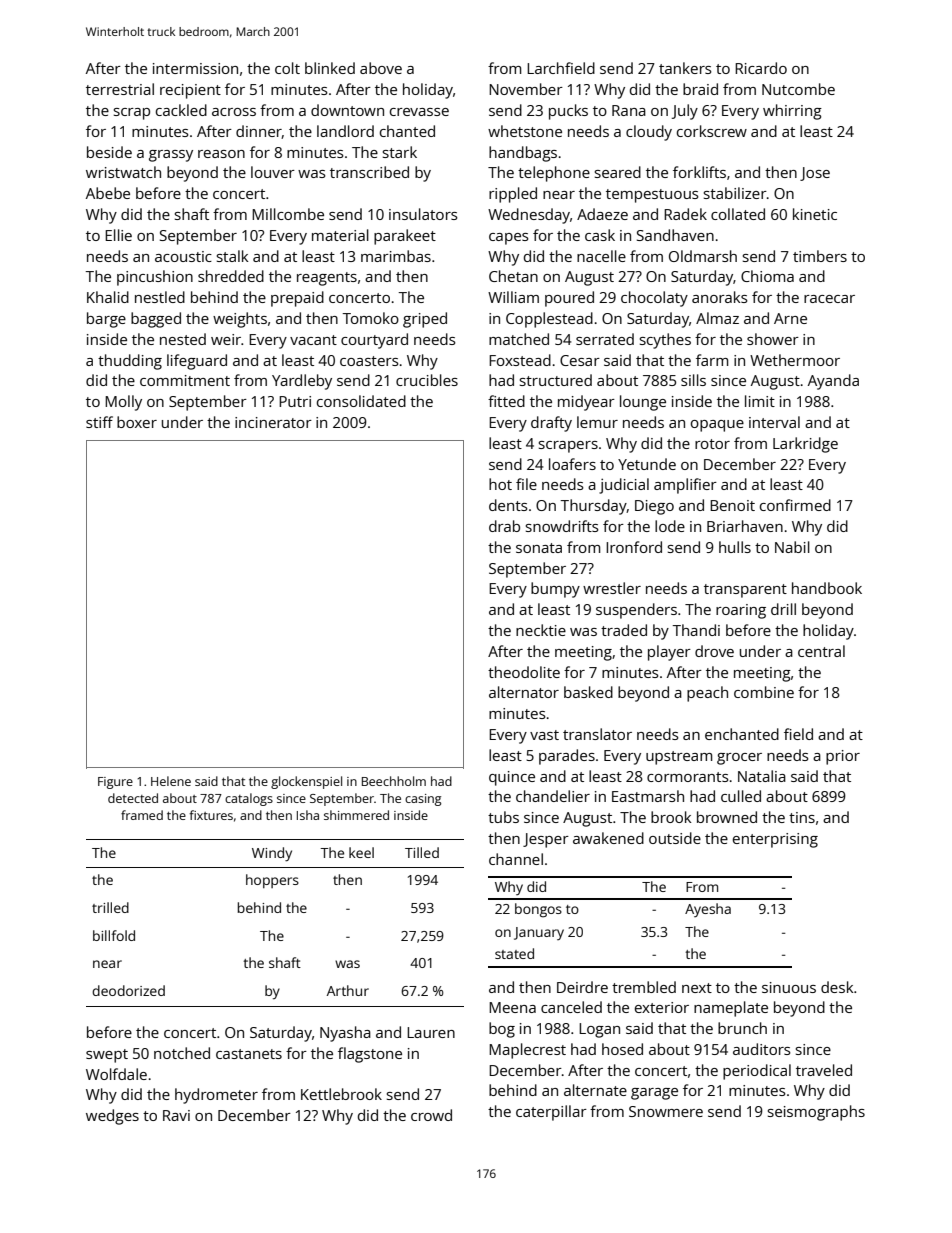 The width and height of the screenshot is (952, 1233). Describe the element at coordinates (526, 89) in the screenshot. I see `November` at that location.
